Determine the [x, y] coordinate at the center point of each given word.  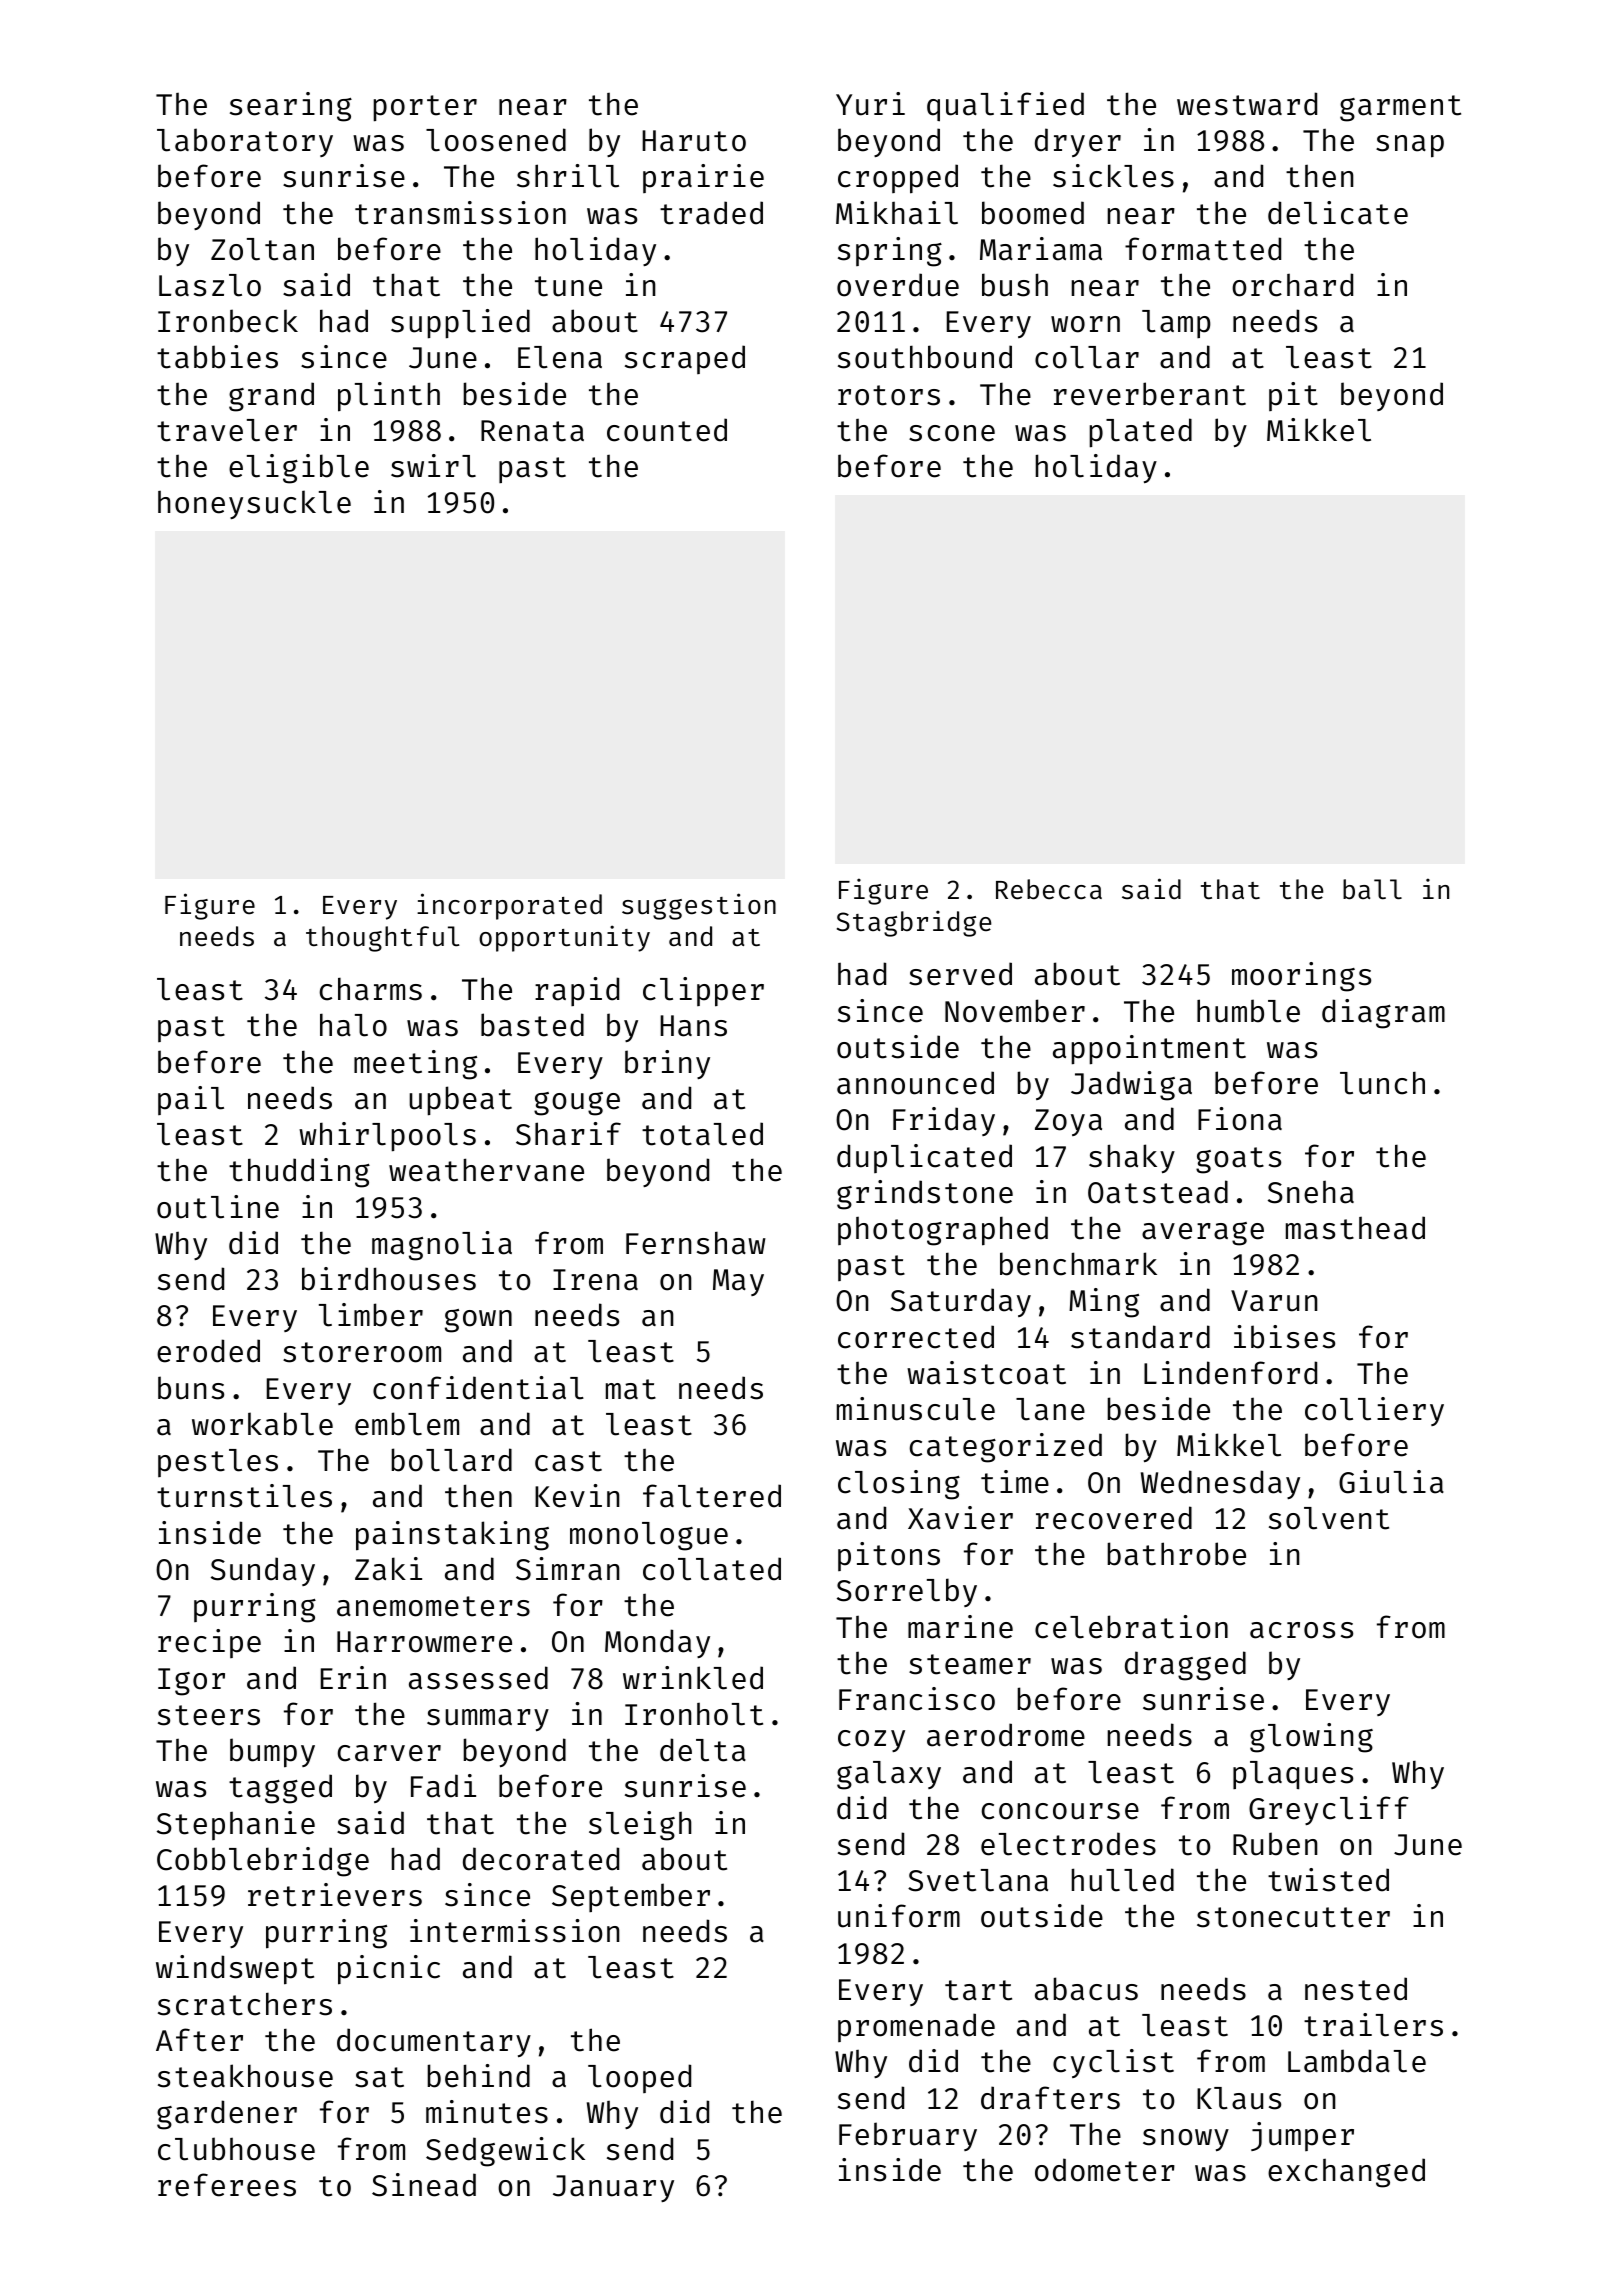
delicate [1338, 213]
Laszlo [210, 285]
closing [899, 1485]
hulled [1122, 1880]
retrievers [335, 1895]
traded [711, 213]
